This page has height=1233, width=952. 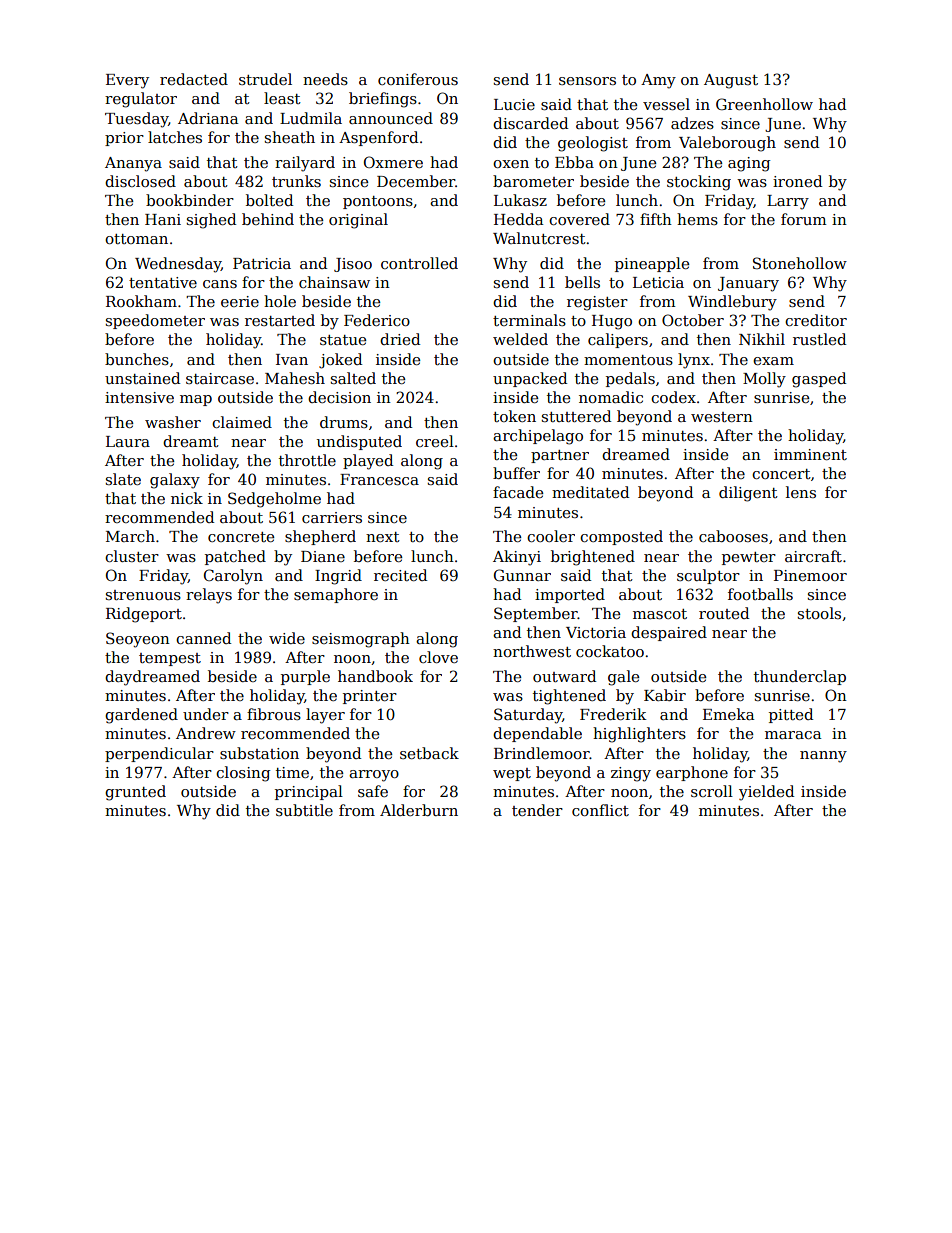 What do you see at coordinates (206, 733) in the page?
I see `Andrew` at bounding box center [206, 733].
